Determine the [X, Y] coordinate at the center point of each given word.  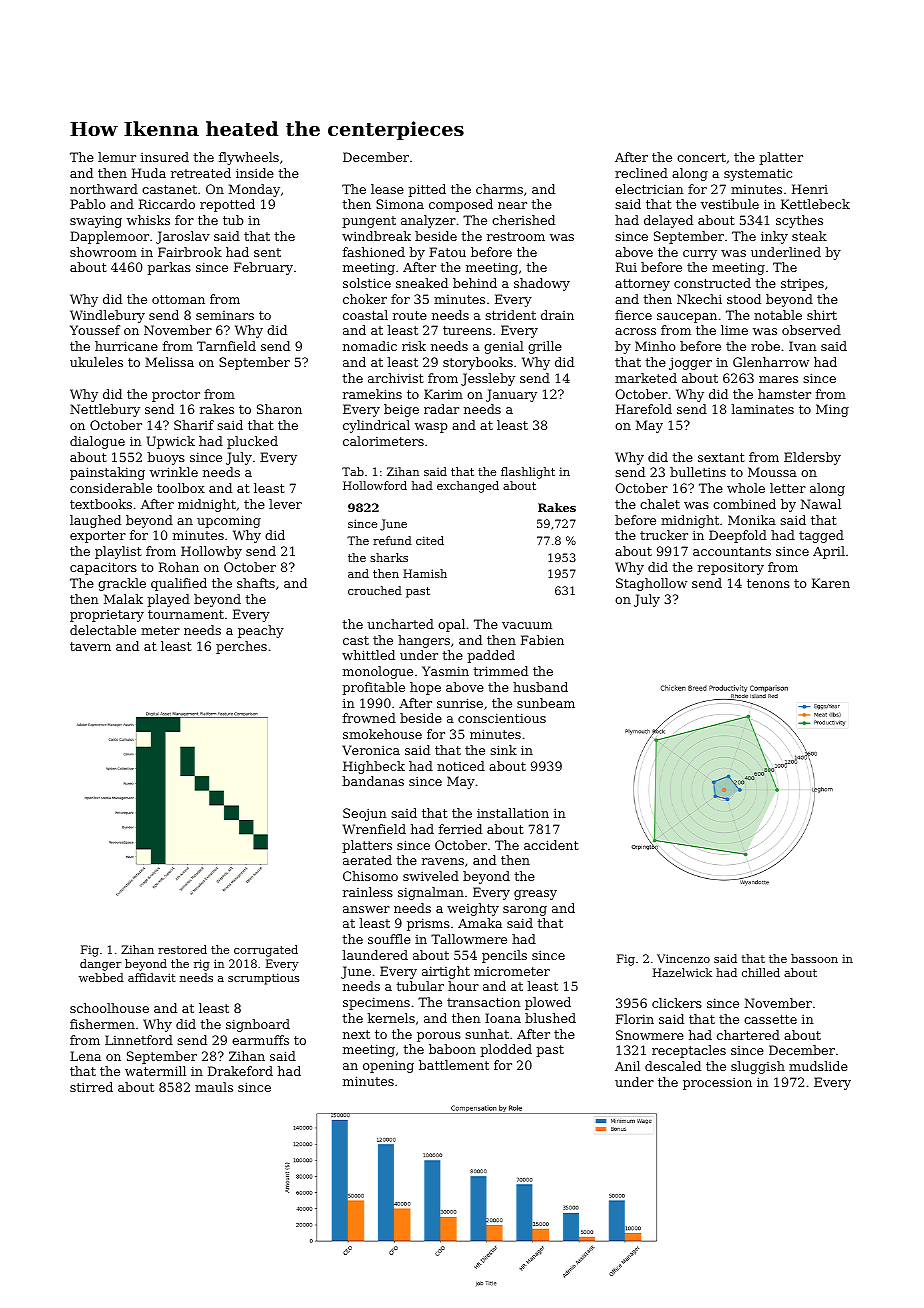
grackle [122, 584]
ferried [460, 829]
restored [182, 949]
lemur [117, 157]
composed [461, 205]
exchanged [468, 487]
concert [701, 157]
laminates [763, 409]
